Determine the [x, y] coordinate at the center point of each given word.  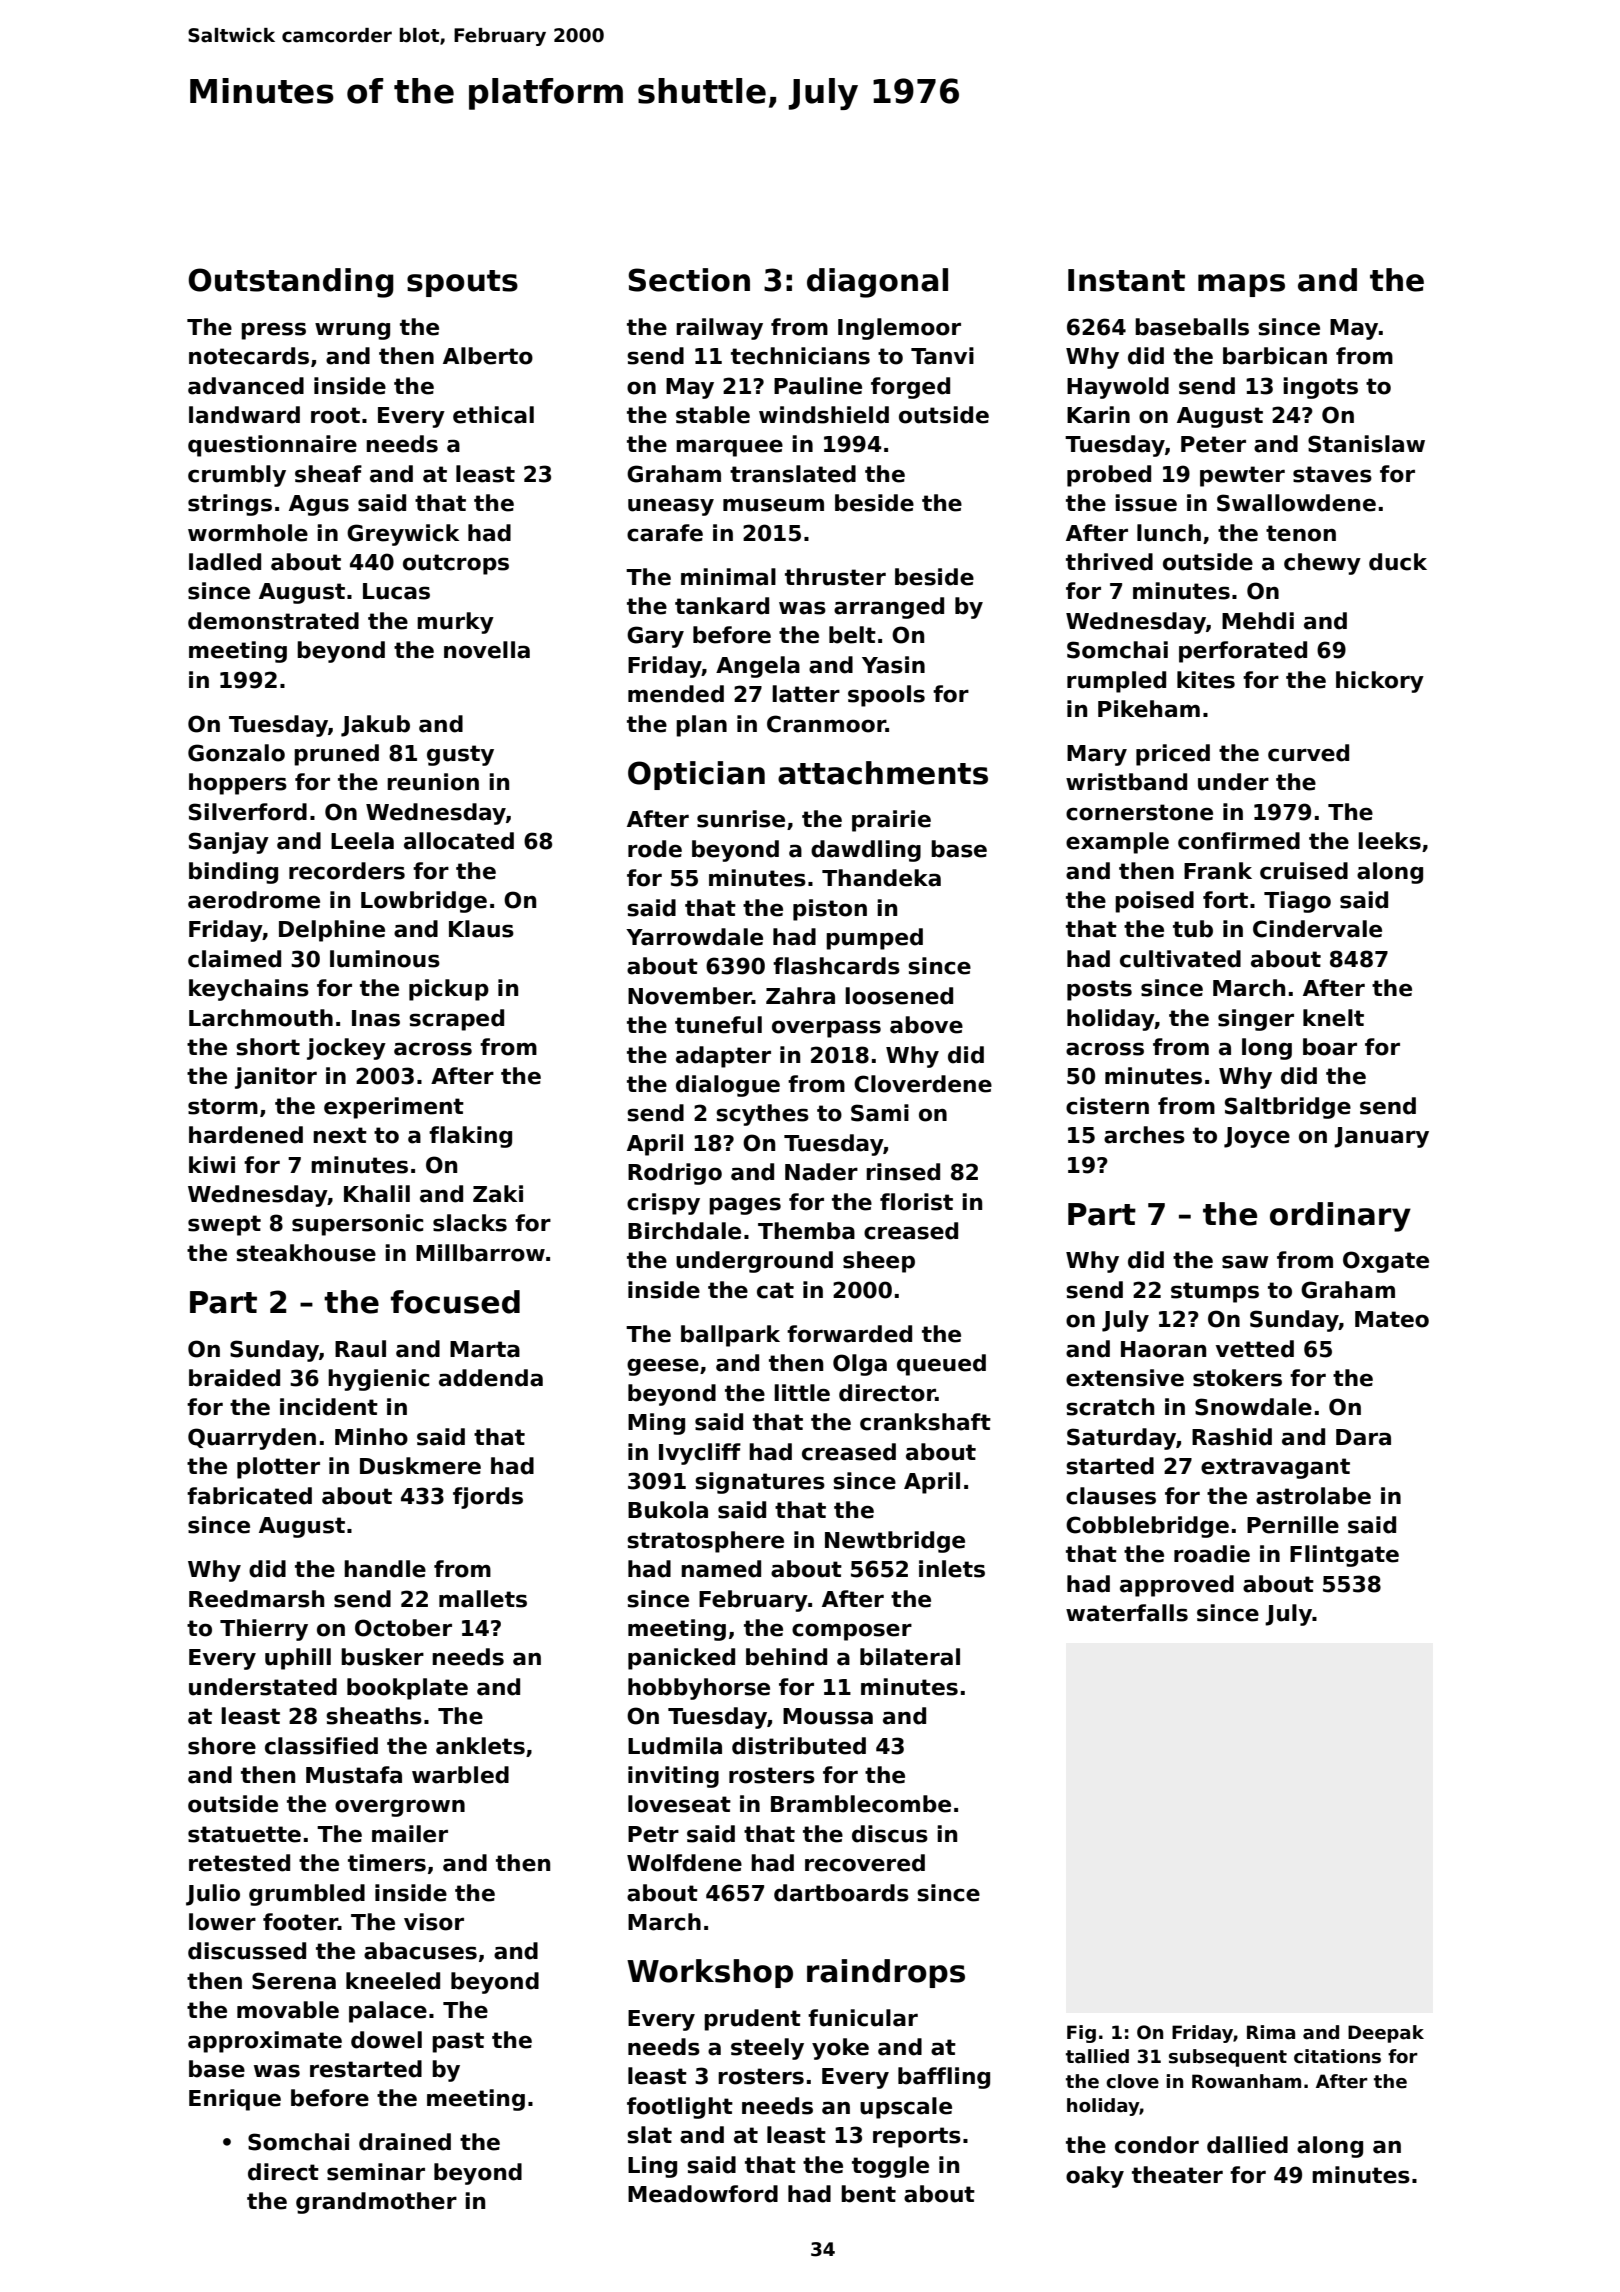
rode [655, 849]
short [268, 1047]
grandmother [376, 2203]
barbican [1275, 356]
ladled [225, 562]
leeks [1389, 841]
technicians [800, 356]
